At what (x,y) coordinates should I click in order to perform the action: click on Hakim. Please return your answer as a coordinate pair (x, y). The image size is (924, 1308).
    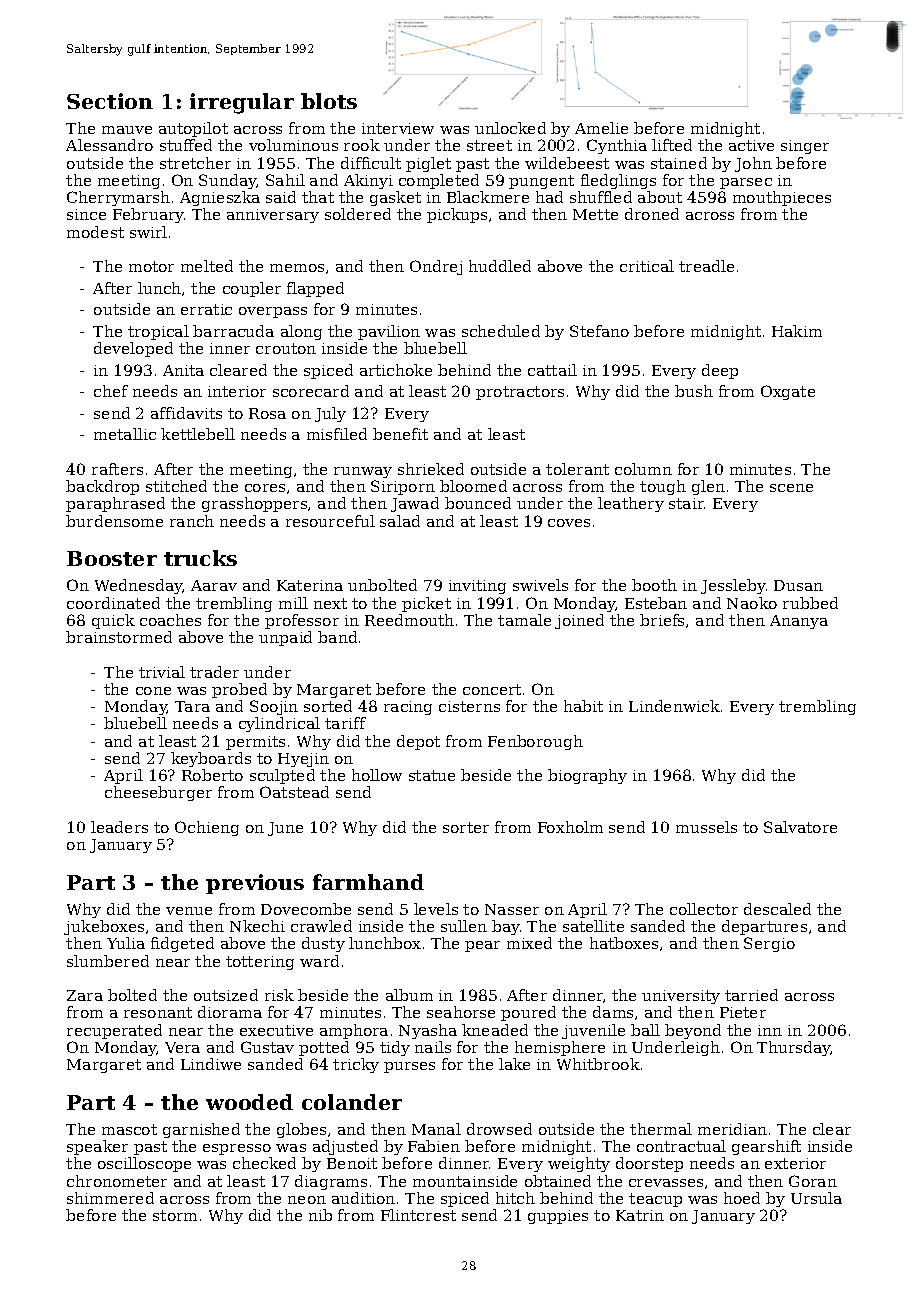
    Looking at the image, I should click on (797, 331).
